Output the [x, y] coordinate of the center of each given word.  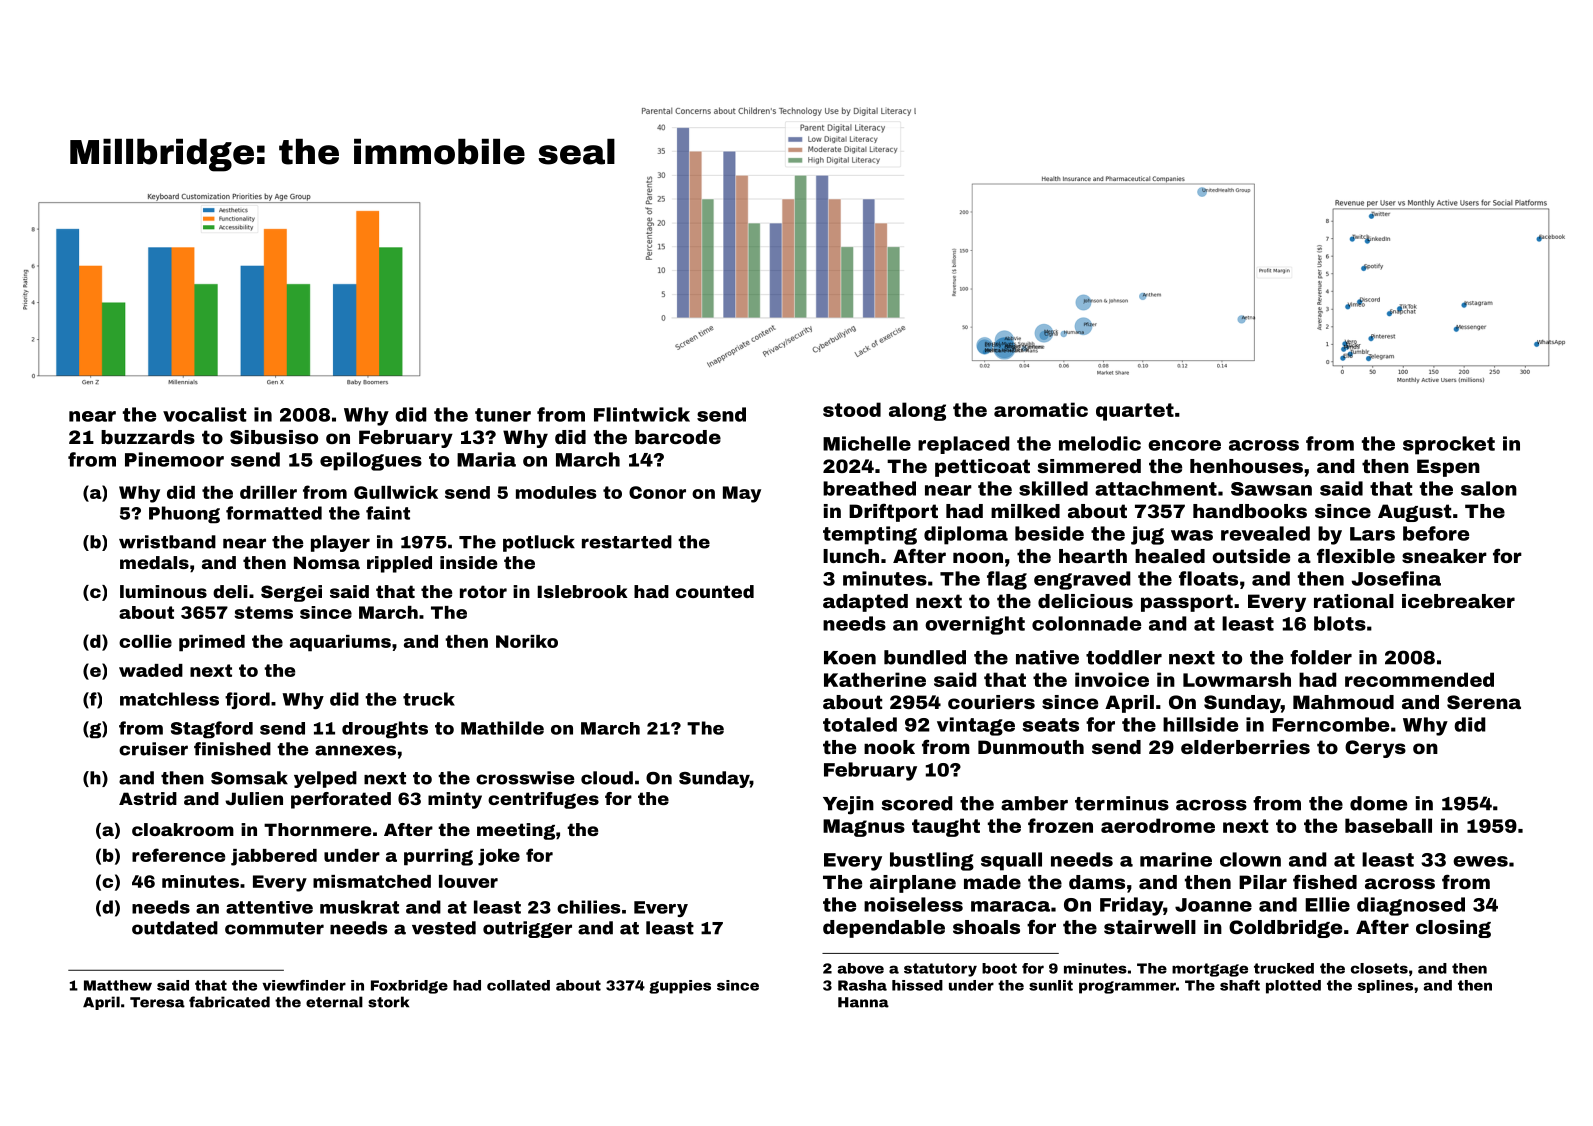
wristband [167, 542]
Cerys [1375, 749]
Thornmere [317, 829]
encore [1184, 445]
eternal [334, 1002]
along [917, 411]
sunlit [1051, 985]
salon [1489, 488]
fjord [247, 700]
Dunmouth [1031, 747]
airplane [913, 884]
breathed [869, 488]
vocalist [204, 414]
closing [1453, 929]
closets [1379, 968]
